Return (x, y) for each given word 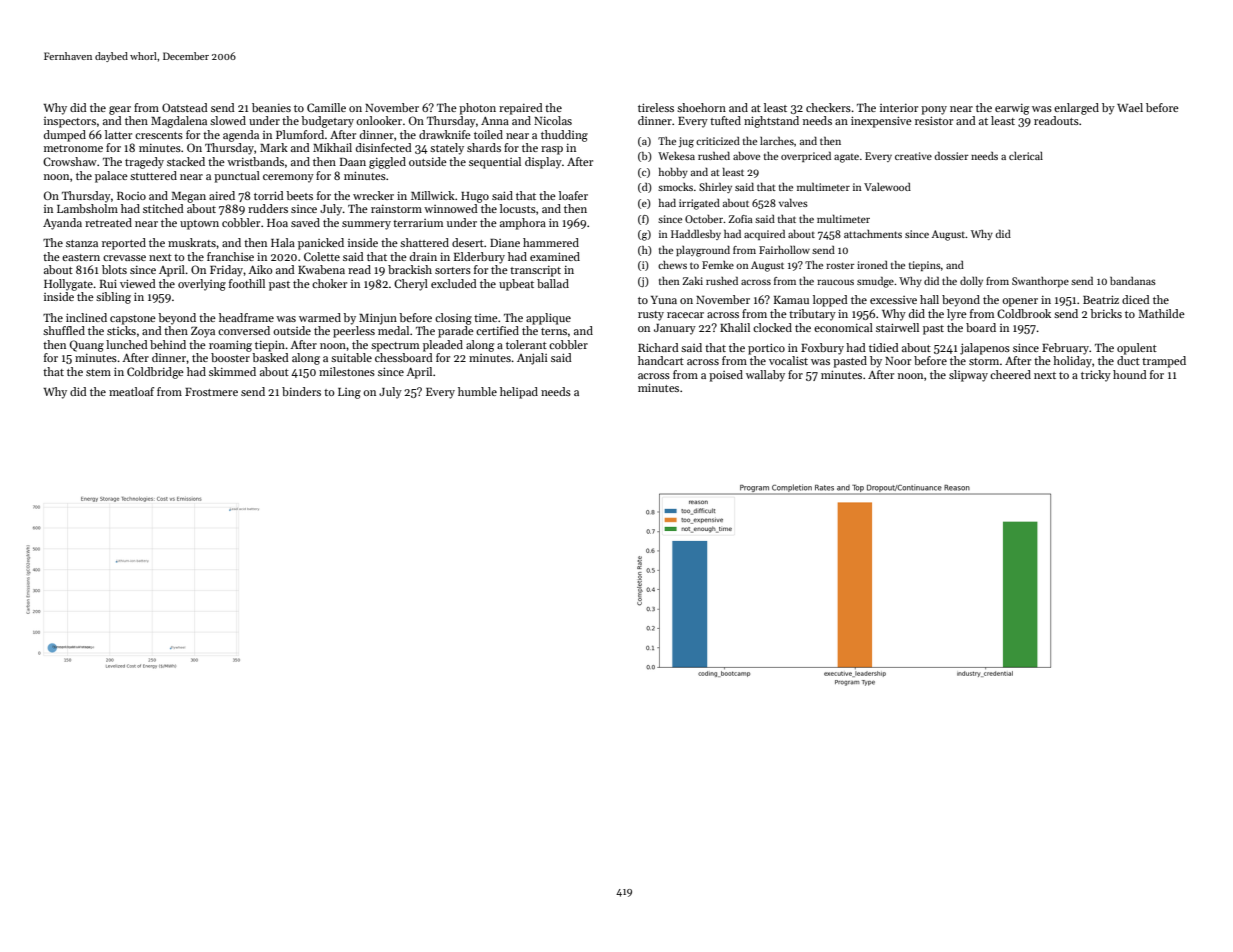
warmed (320, 317)
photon (477, 109)
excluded (454, 283)
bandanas (1133, 281)
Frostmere (211, 392)
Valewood (887, 187)
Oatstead (185, 107)
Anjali (532, 359)
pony (934, 110)
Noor (898, 361)
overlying (202, 285)
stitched (163, 208)
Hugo (475, 197)
